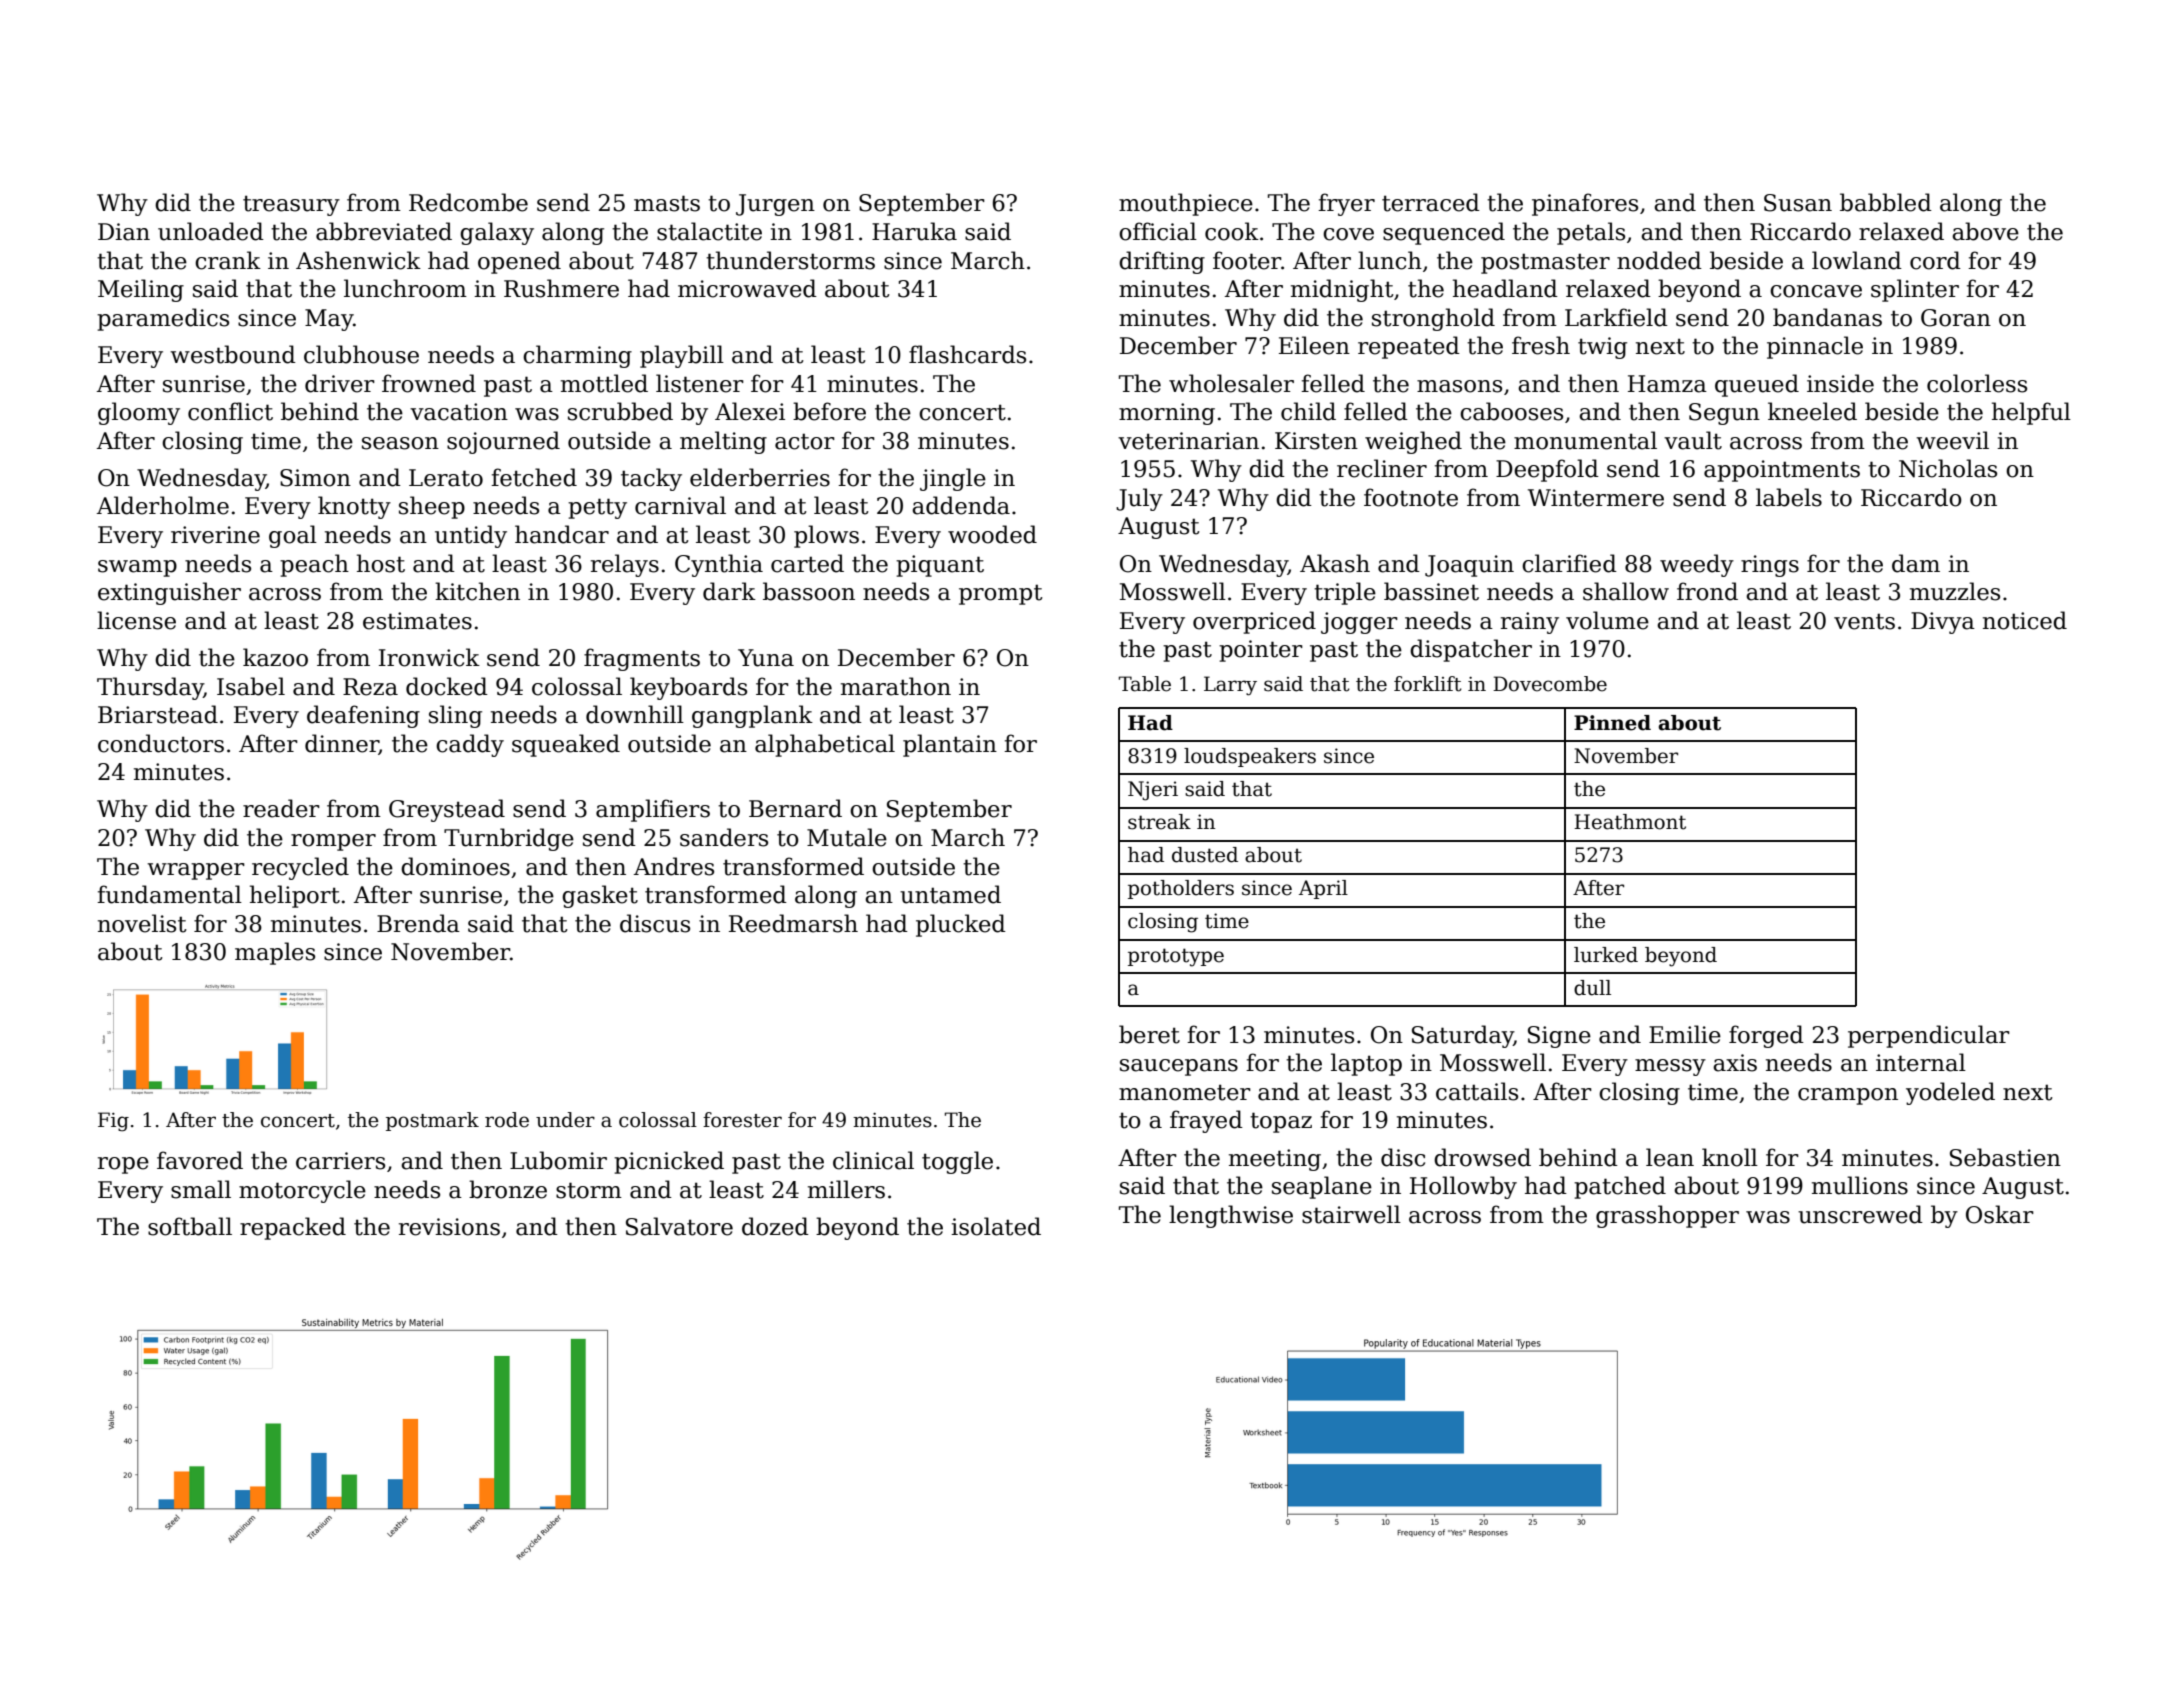  What do you see at coordinates (293, 1228) in the document?
I see `repacked` at bounding box center [293, 1228].
